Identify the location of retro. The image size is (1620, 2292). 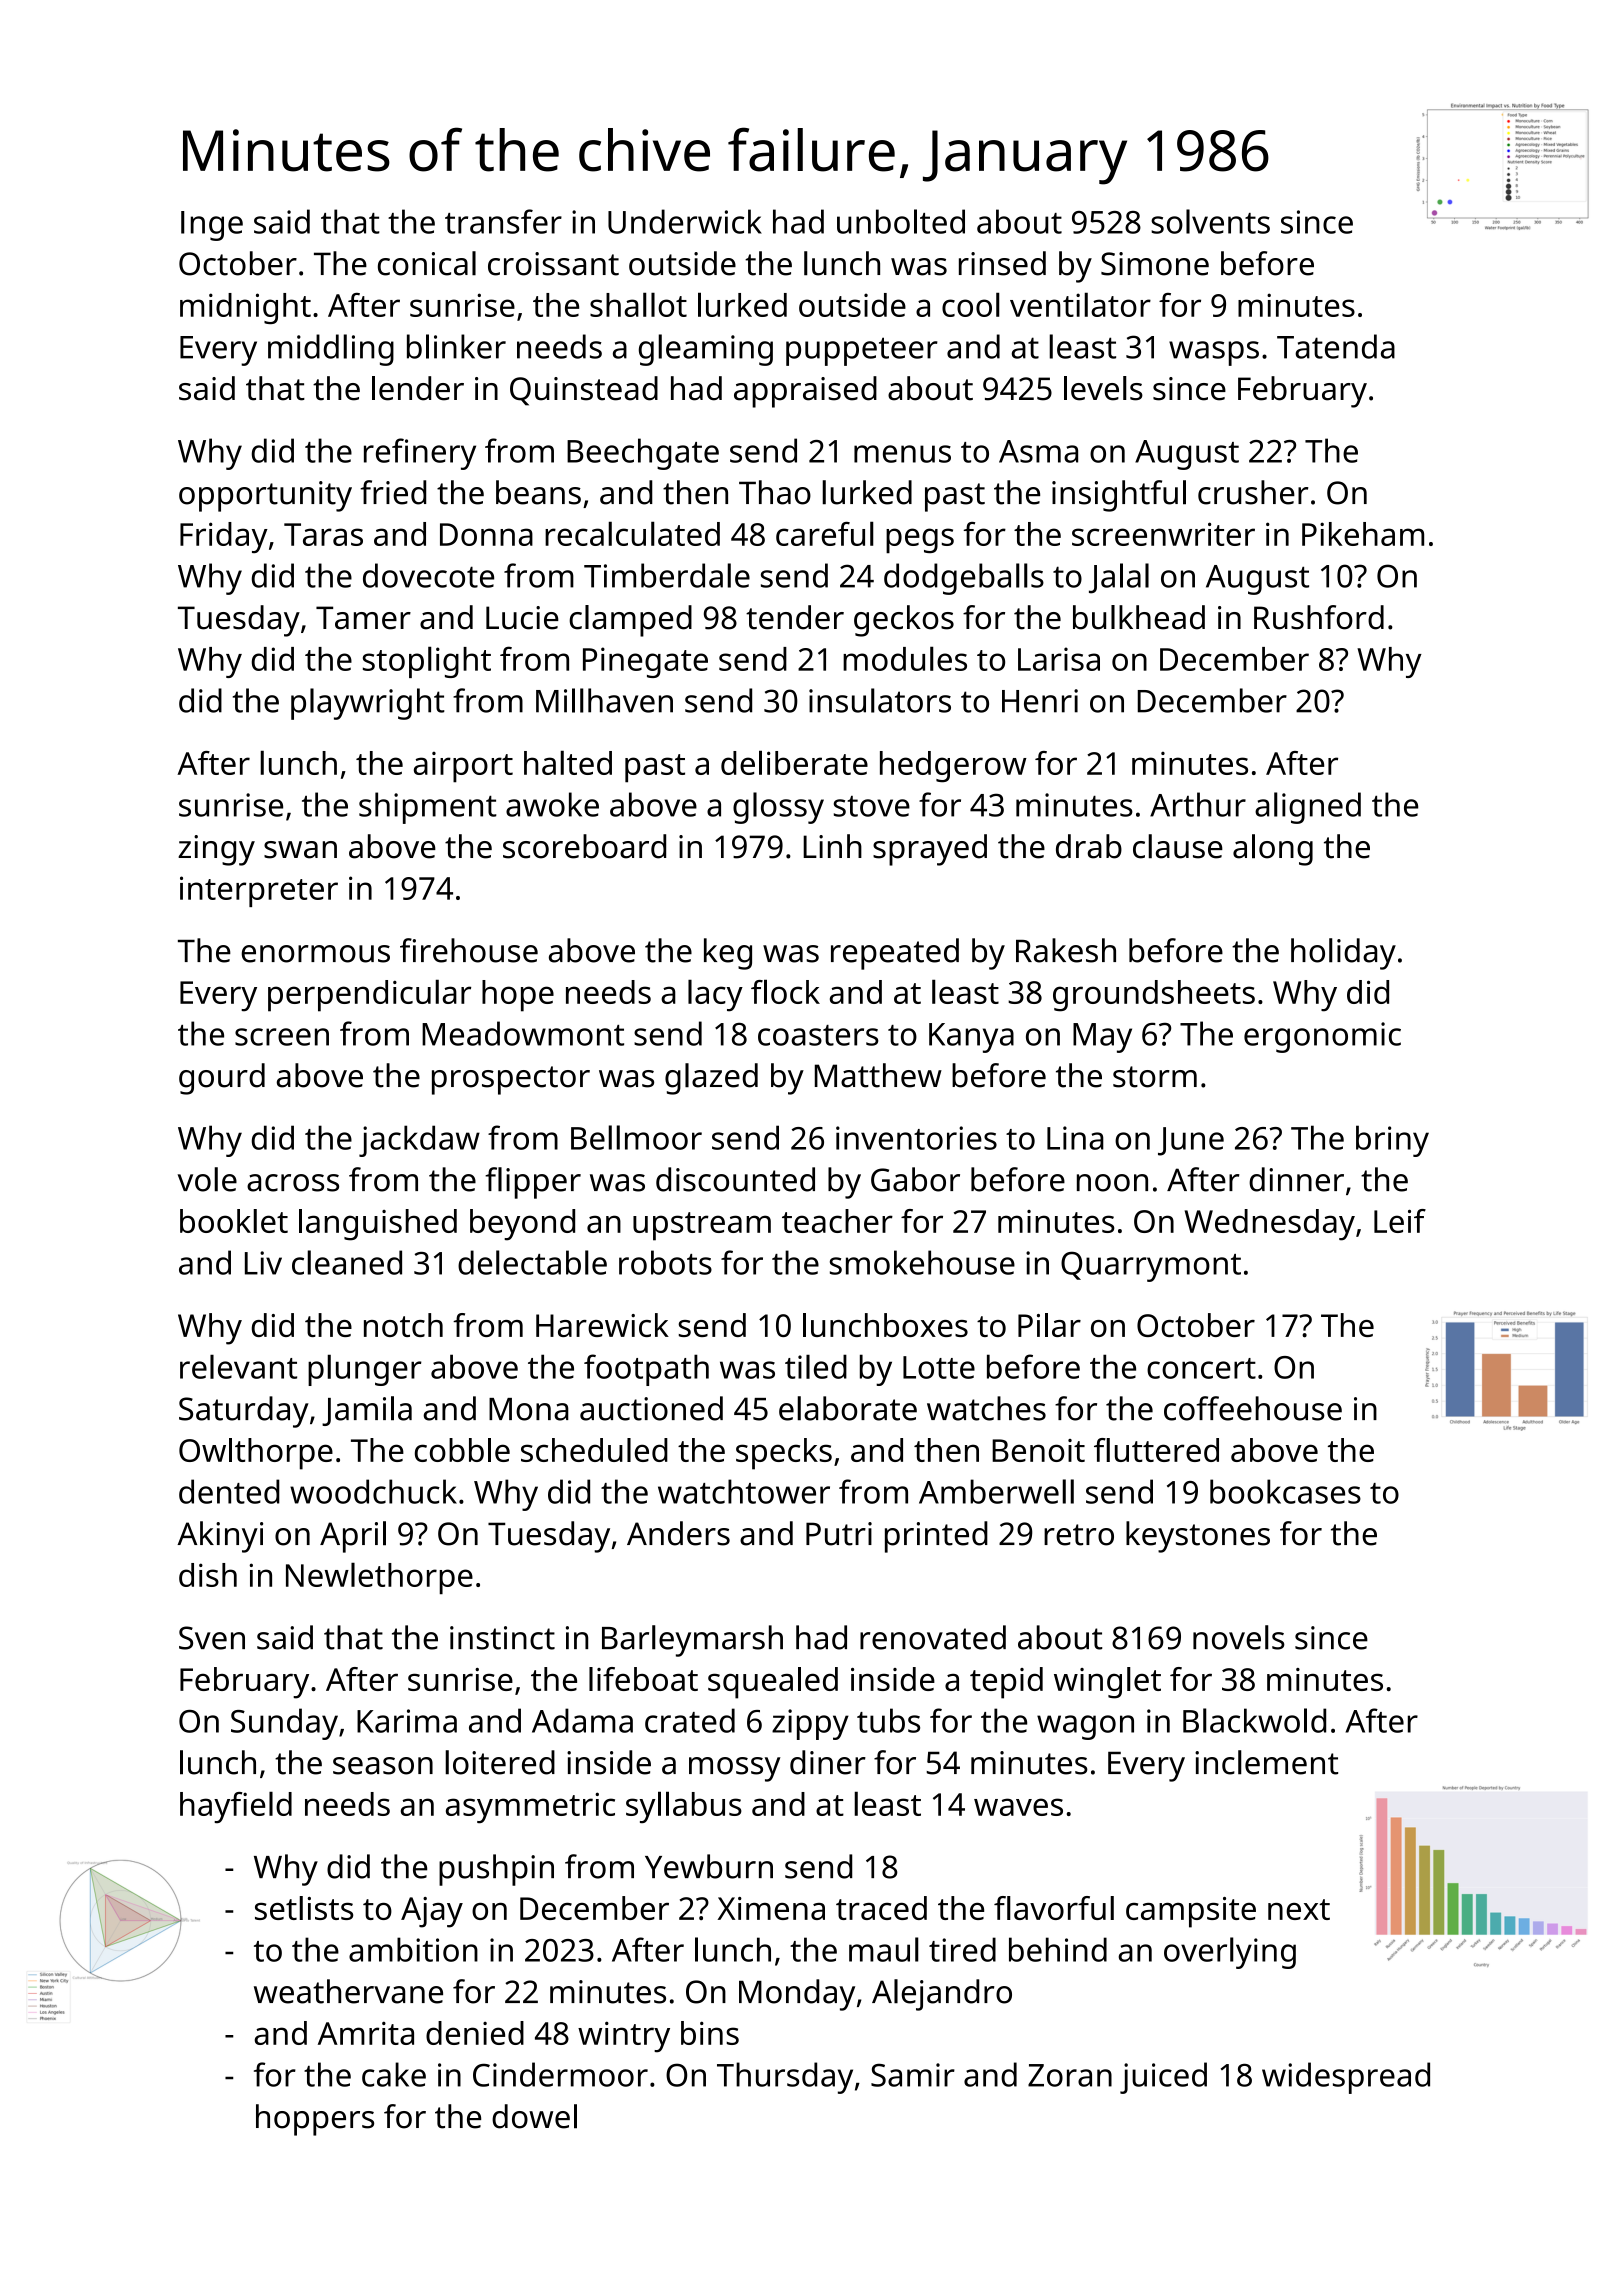
(1079, 1535).
